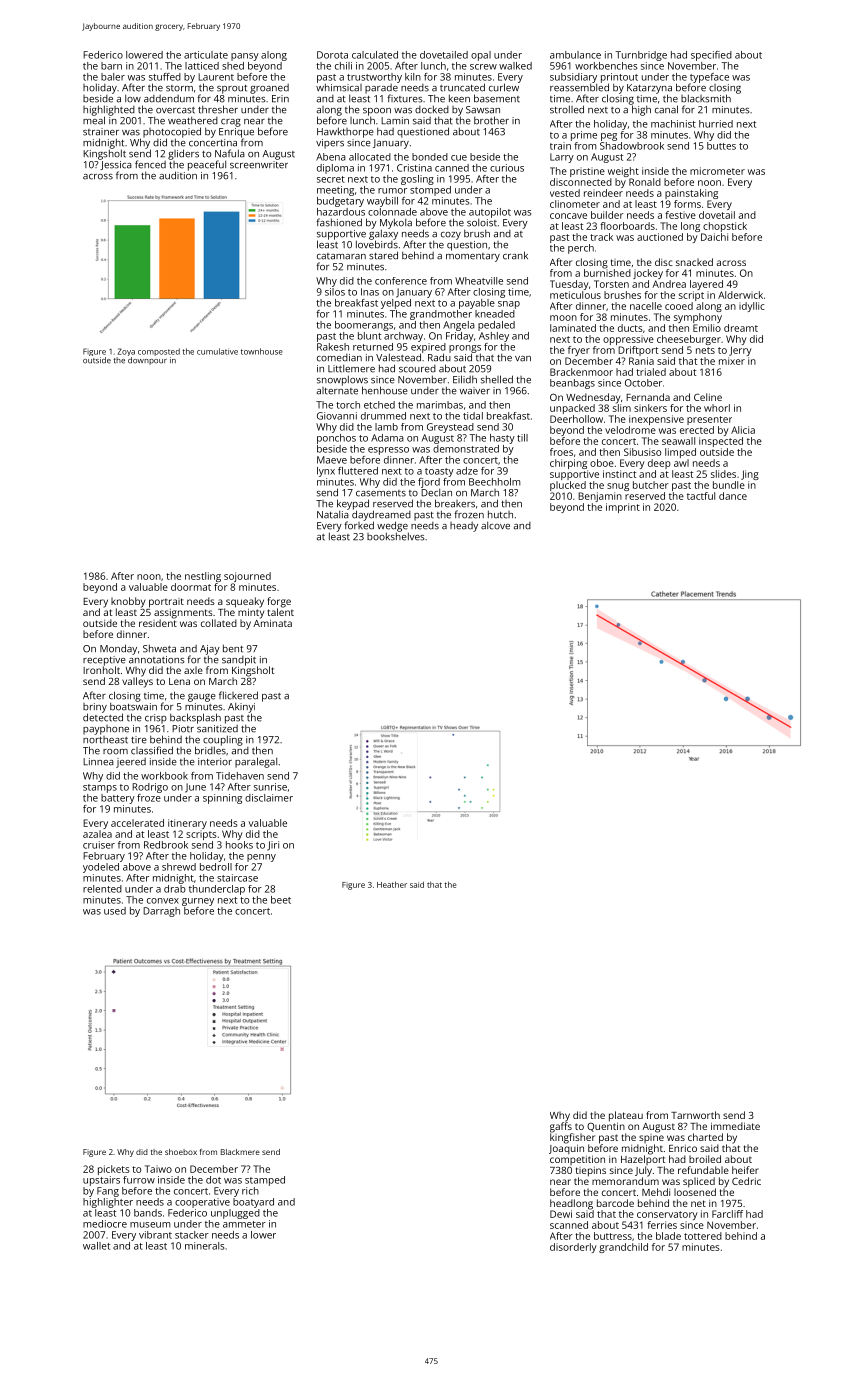 The width and height of the screenshot is (849, 1400). I want to click on pansy, so click(245, 57).
